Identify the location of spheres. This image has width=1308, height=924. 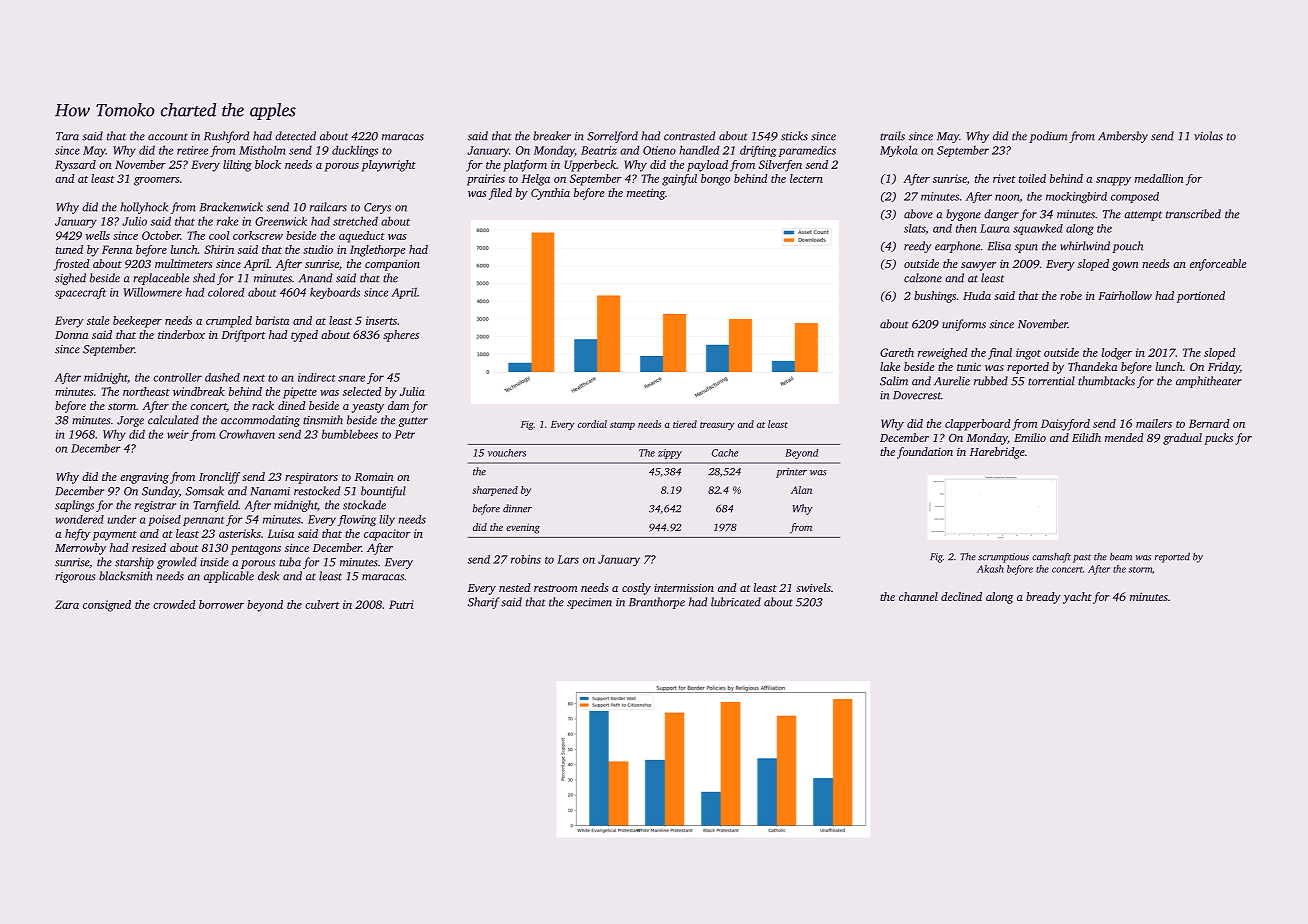
(401, 336).
